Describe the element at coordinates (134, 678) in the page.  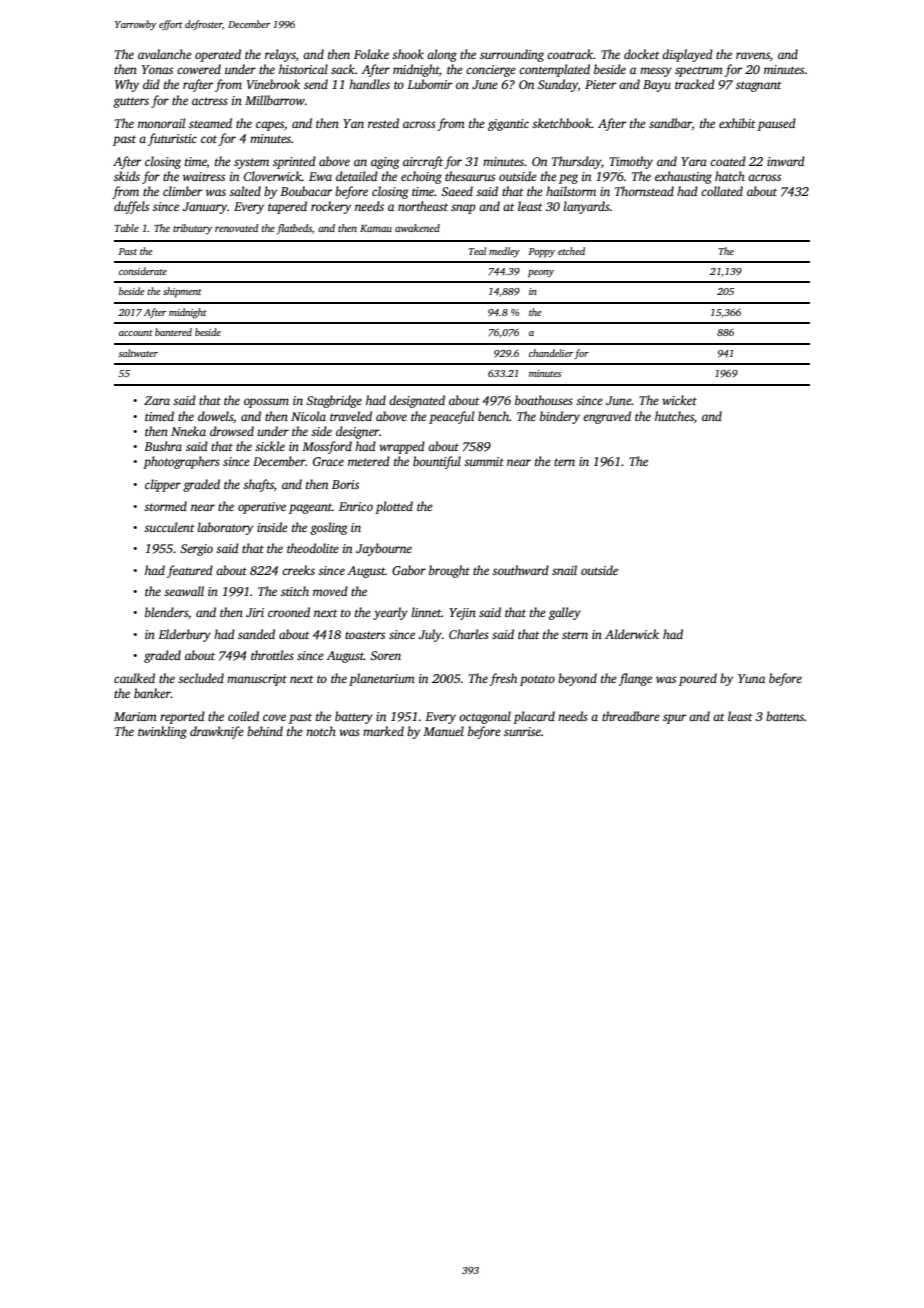
I see `caulked` at that location.
